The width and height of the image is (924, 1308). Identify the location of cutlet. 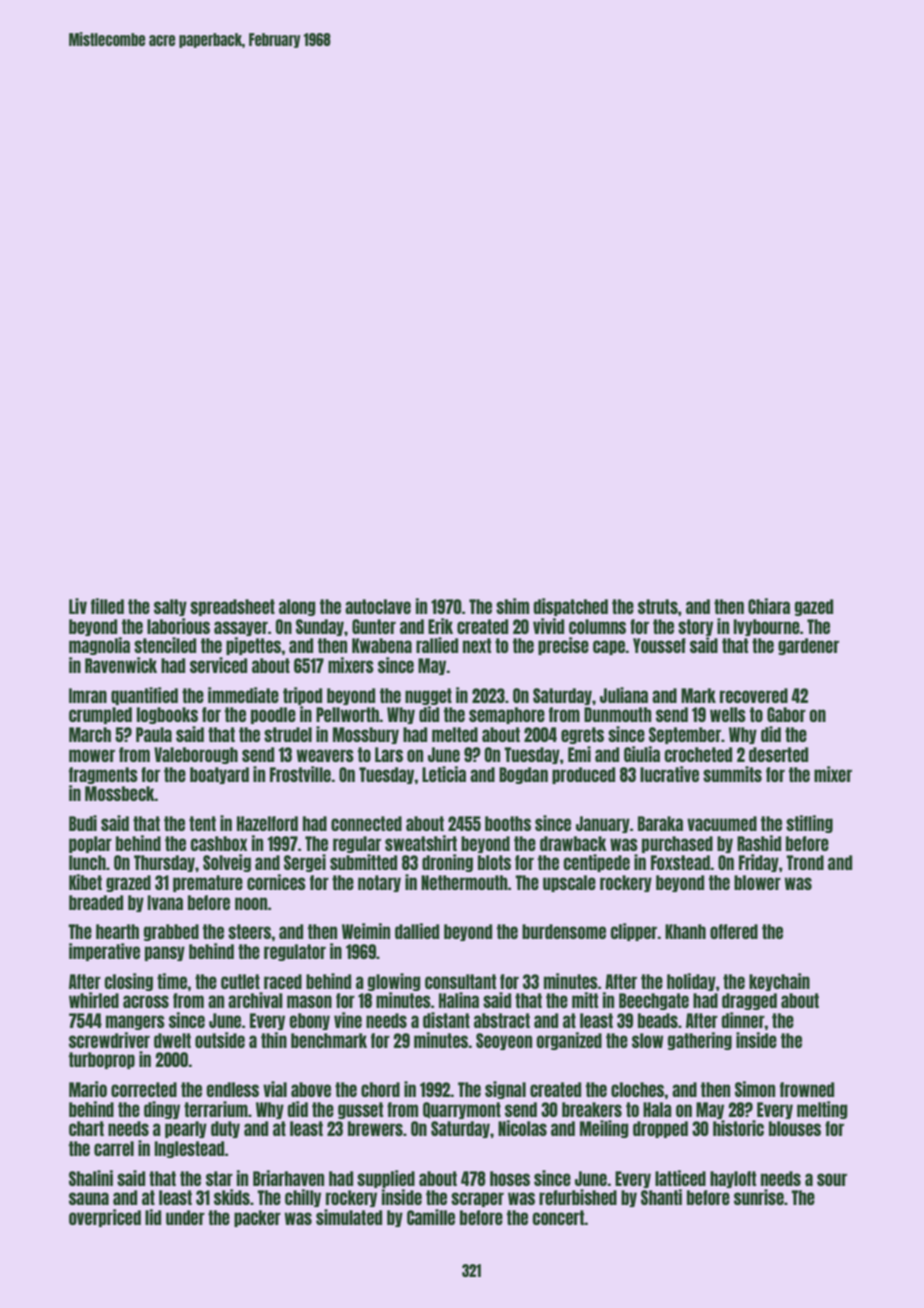
(240, 981).
